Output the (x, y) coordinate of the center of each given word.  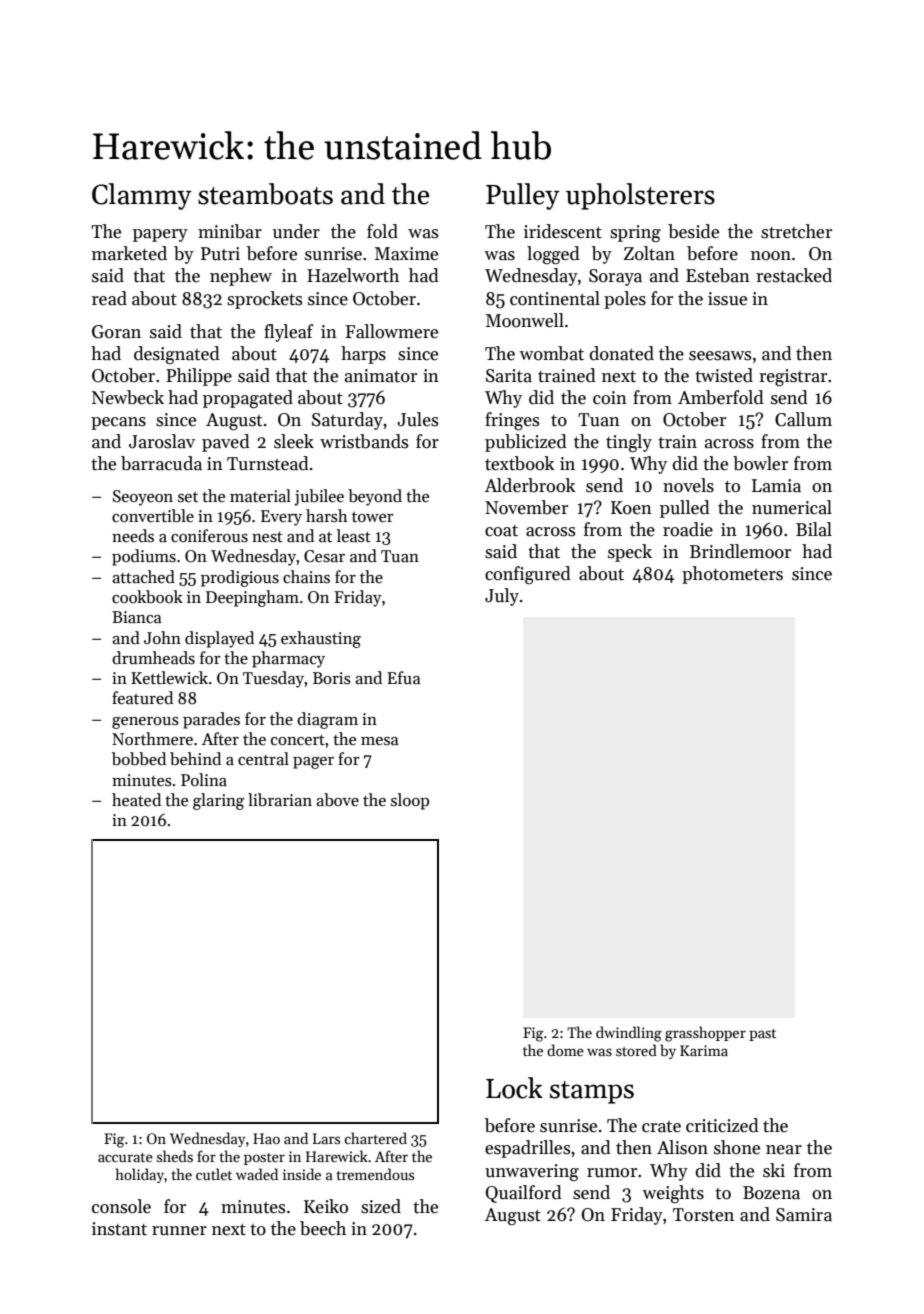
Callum (803, 419)
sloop (410, 801)
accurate (125, 1157)
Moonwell (525, 320)
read (109, 298)
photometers (732, 575)
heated (136, 799)
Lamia (776, 486)
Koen (631, 508)
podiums (144, 557)
